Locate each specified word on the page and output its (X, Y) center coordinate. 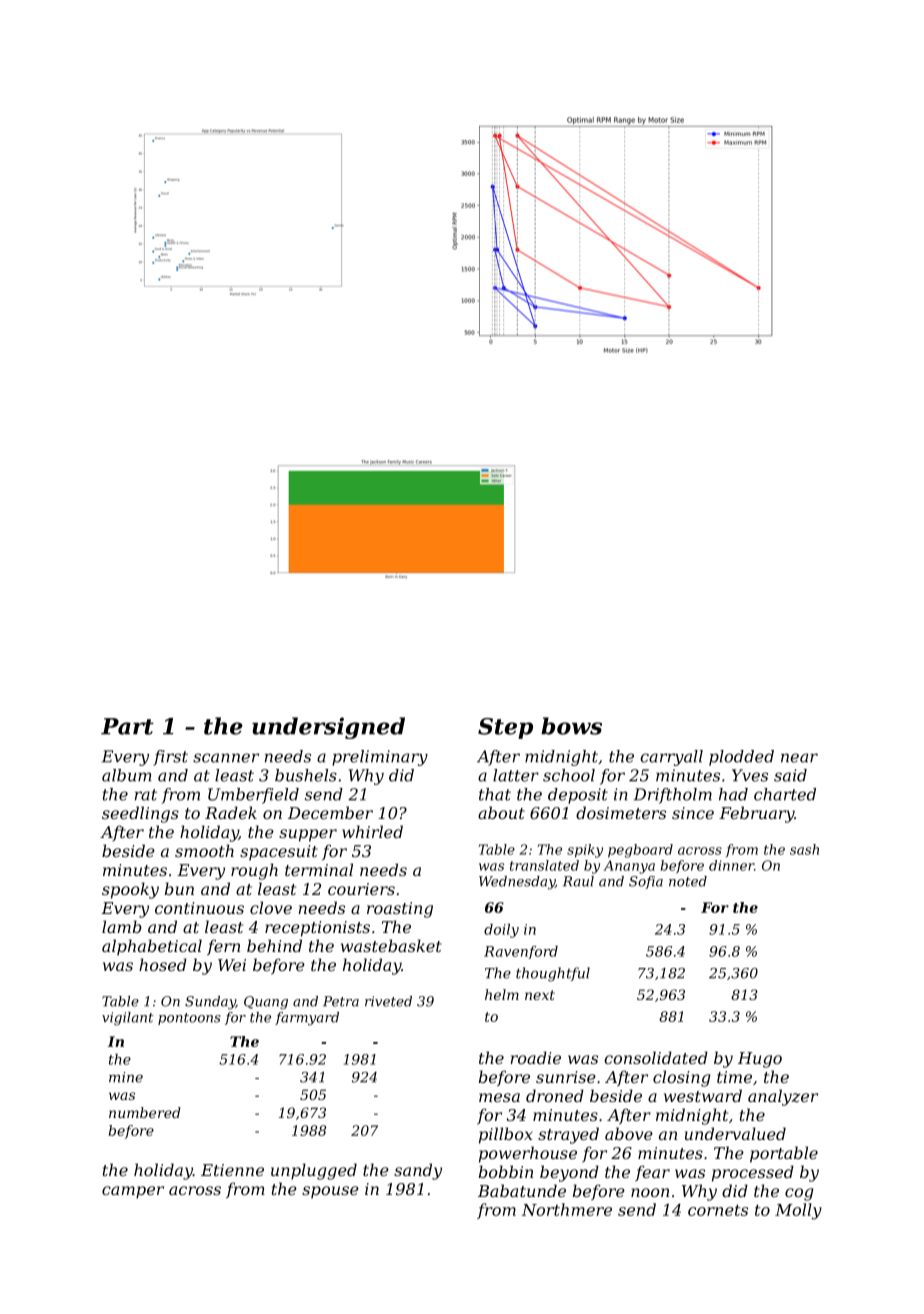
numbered (145, 1112)
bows (571, 726)
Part (127, 726)
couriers (361, 889)
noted (688, 881)
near (799, 758)
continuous (199, 908)
